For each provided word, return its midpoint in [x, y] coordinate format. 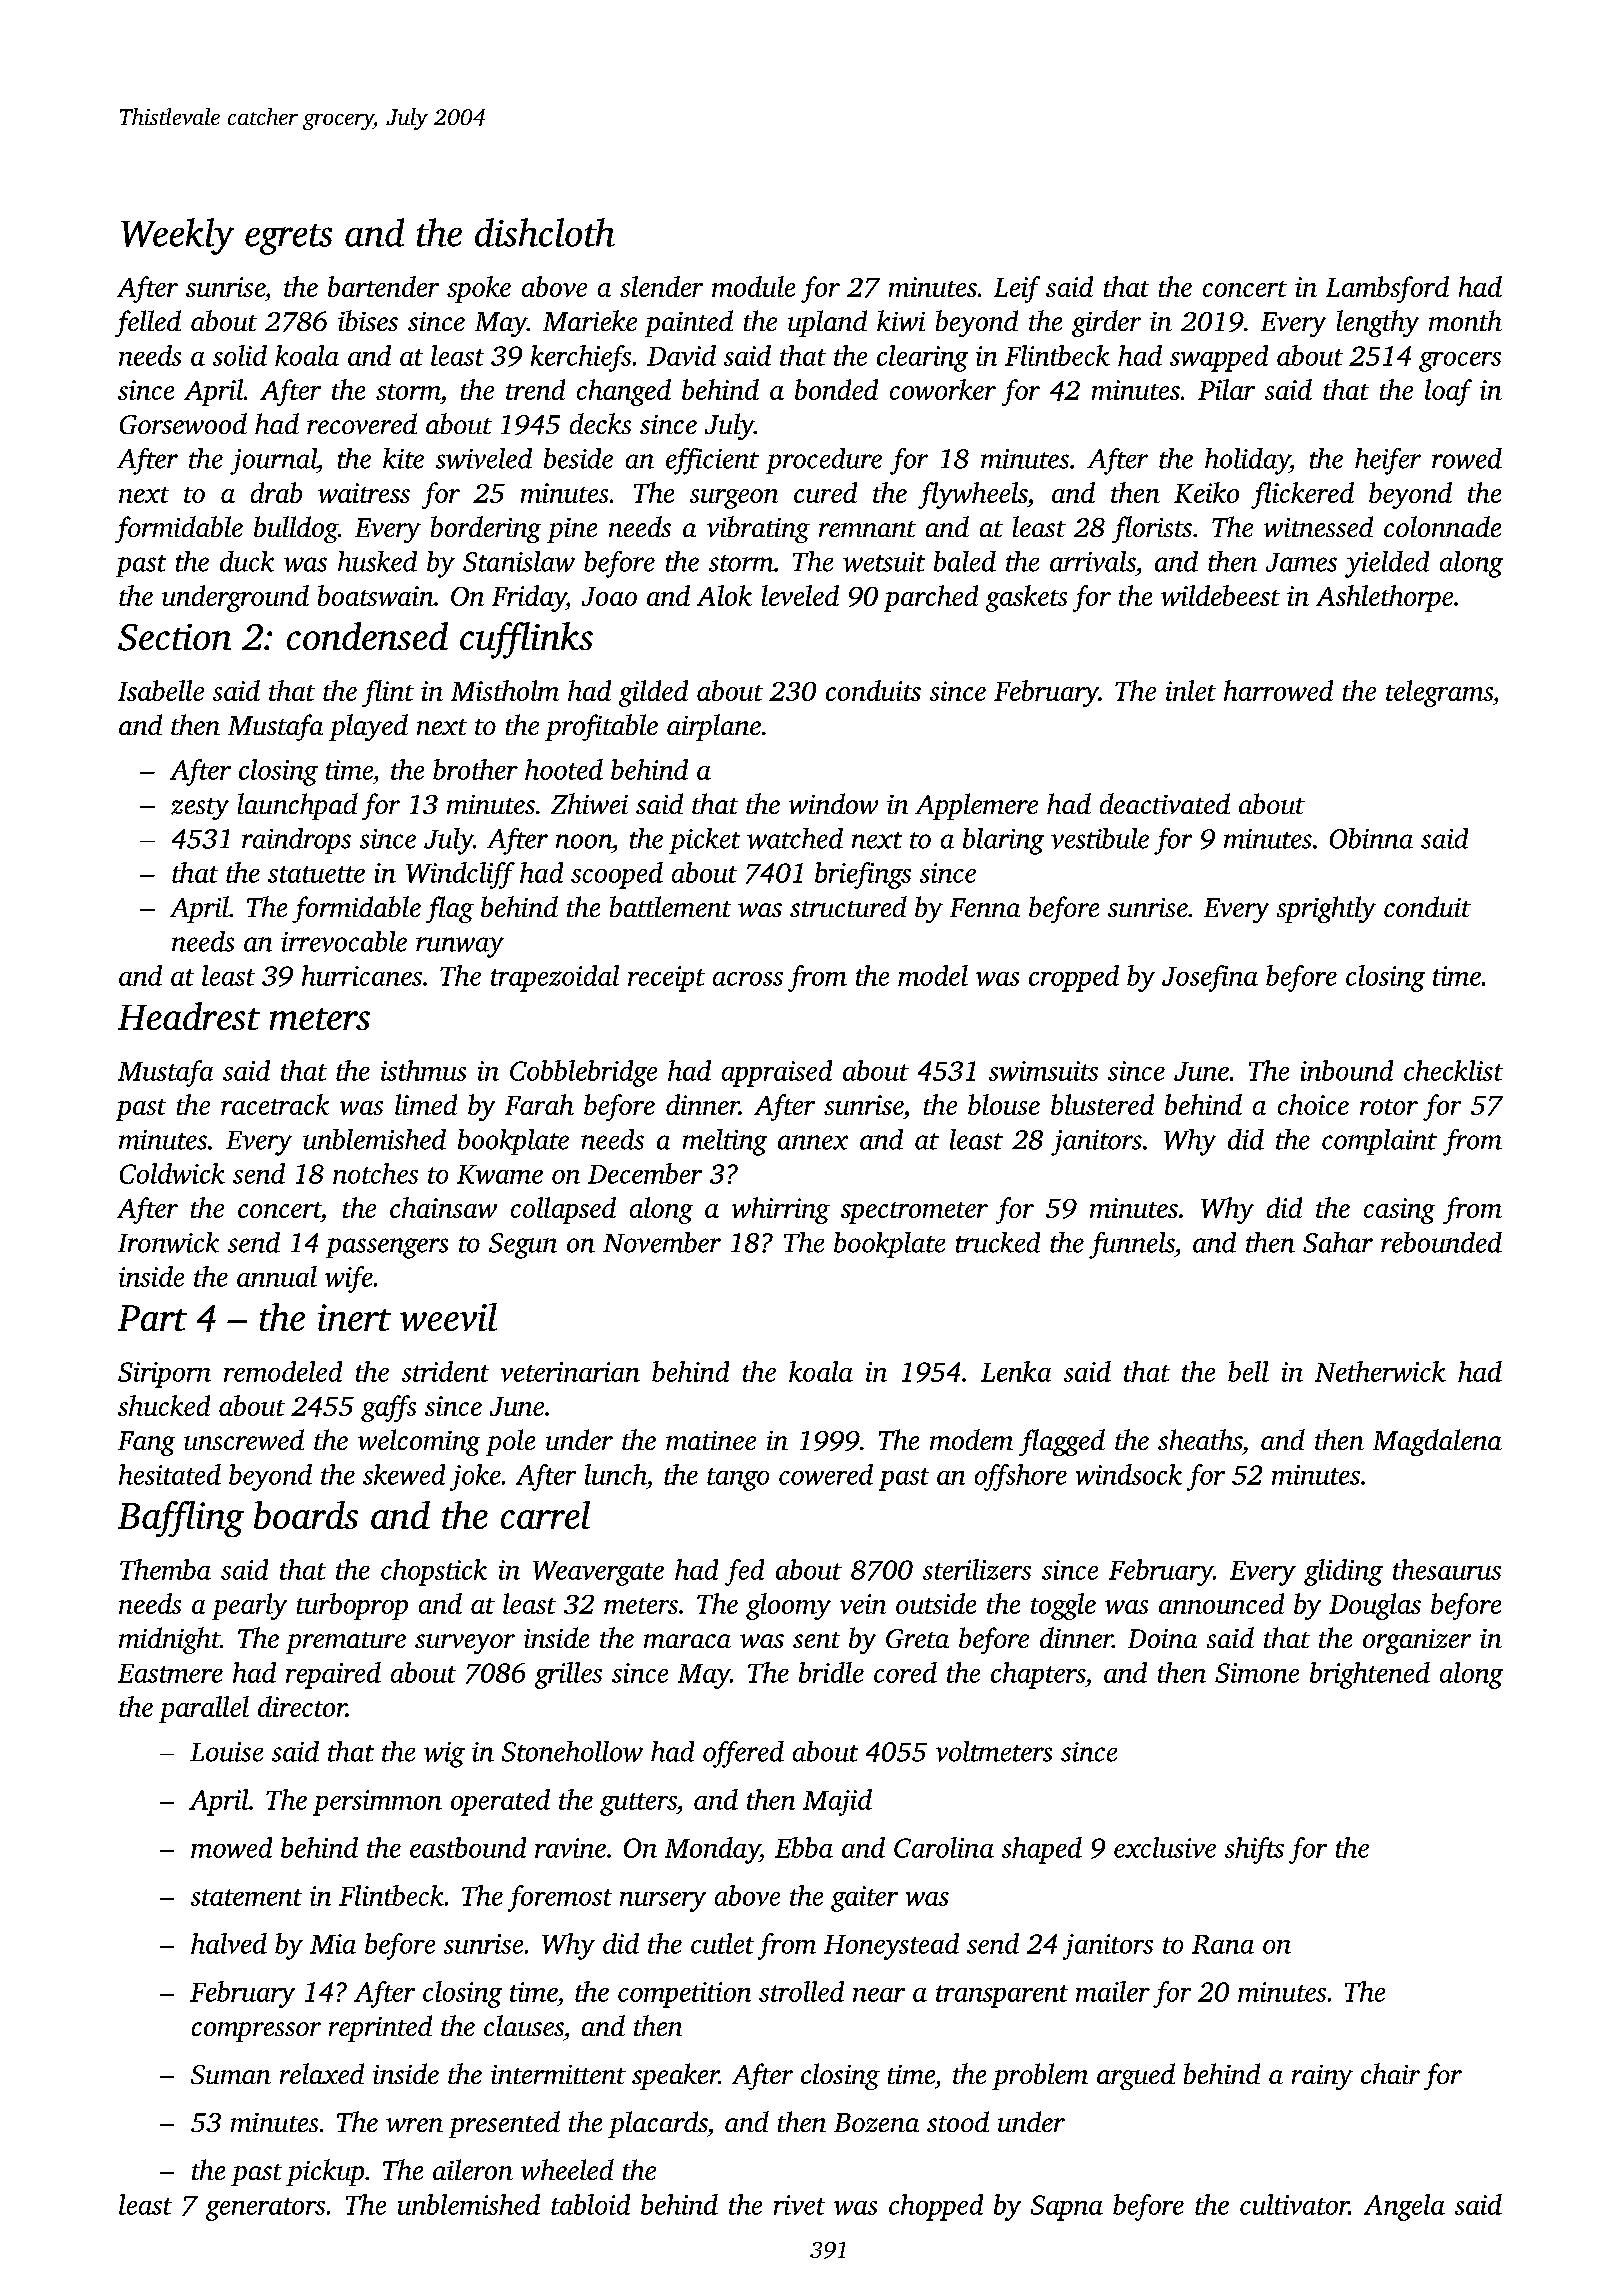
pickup [325, 2172]
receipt [666, 979]
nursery [663, 1902]
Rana [1223, 1944]
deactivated [1165, 803]
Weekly [177, 236]
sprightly [1326, 909]
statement [246, 1897]
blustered [1102, 1104]
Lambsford [1387, 289]
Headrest [189, 1016]
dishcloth [545, 232]
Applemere [976, 806]
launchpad [298, 806]
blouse [1004, 1104]
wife [349, 1279]
